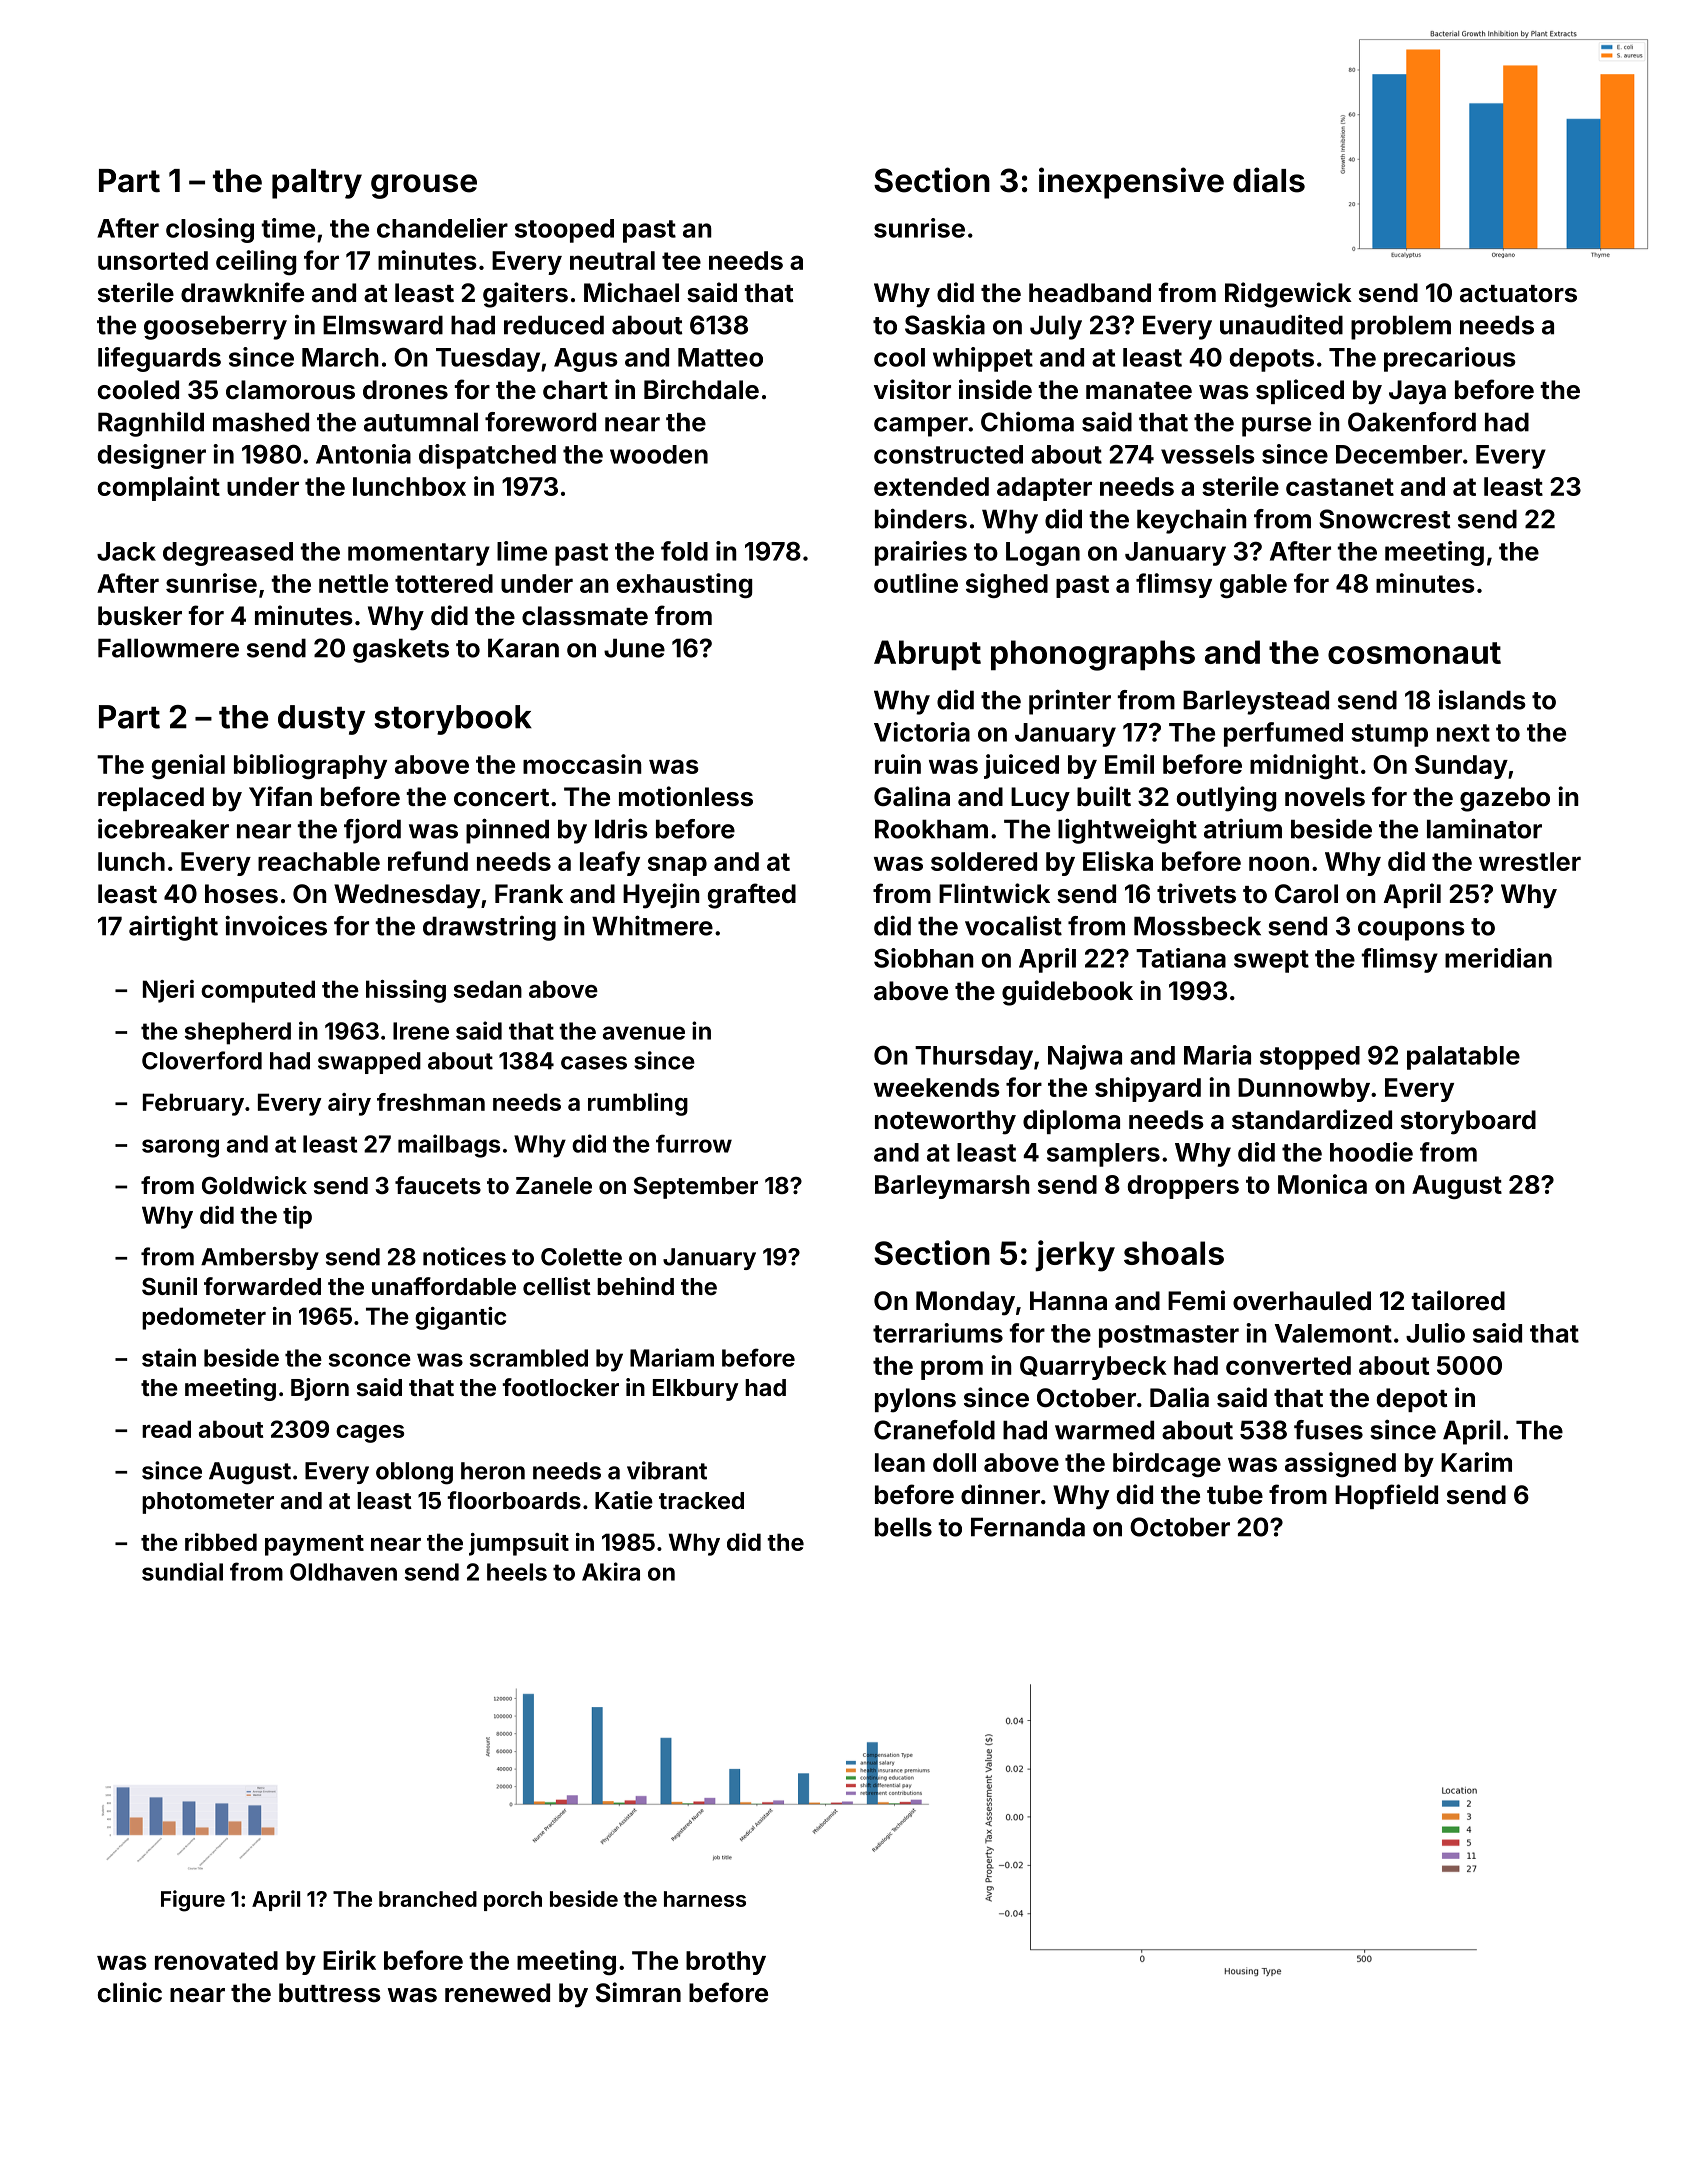 The image size is (1683, 2178). I want to click on Simran, so click(638, 1992).
